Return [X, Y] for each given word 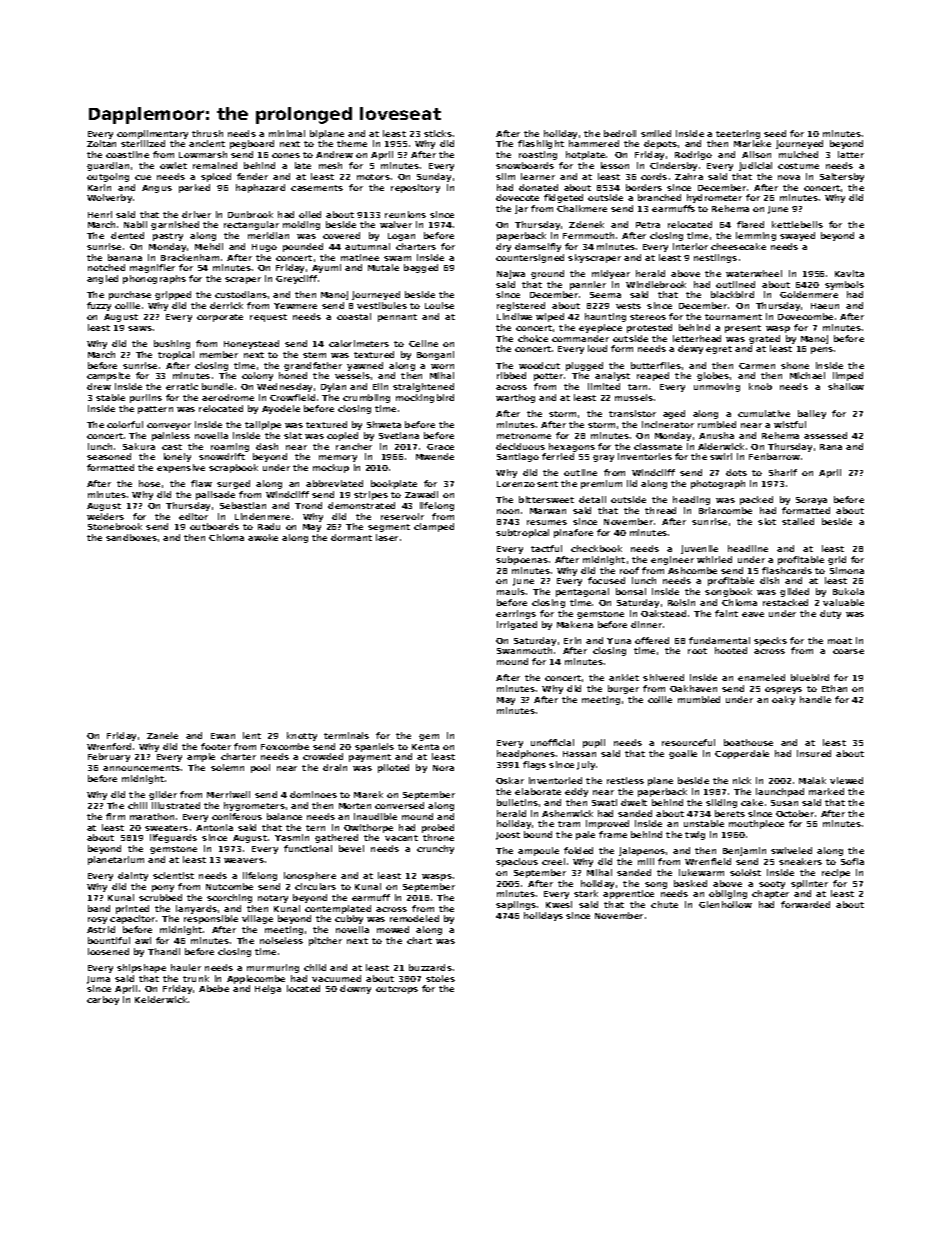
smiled [656, 133]
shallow [846, 386]
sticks [438, 133]
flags [534, 765]
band [99, 908]
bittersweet [546, 499]
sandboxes [131, 537]
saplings [516, 905]
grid [837, 560]
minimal [287, 133]
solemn [227, 767]
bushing [172, 344]
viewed [846, 780]
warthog [515, 398]
